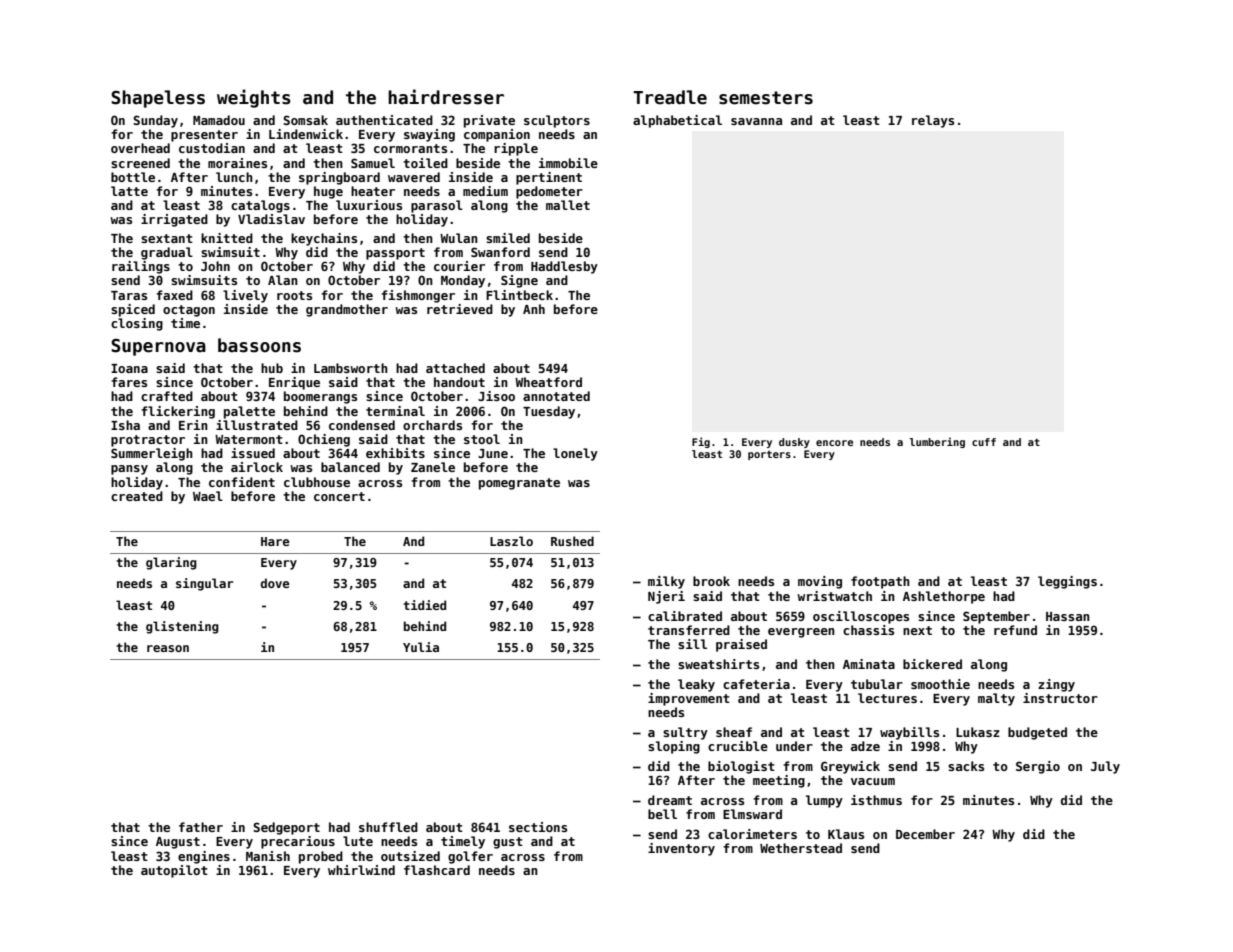 This screenshot has width=1233, height=952. I want to click on Hassan, so click(1068, 616).
